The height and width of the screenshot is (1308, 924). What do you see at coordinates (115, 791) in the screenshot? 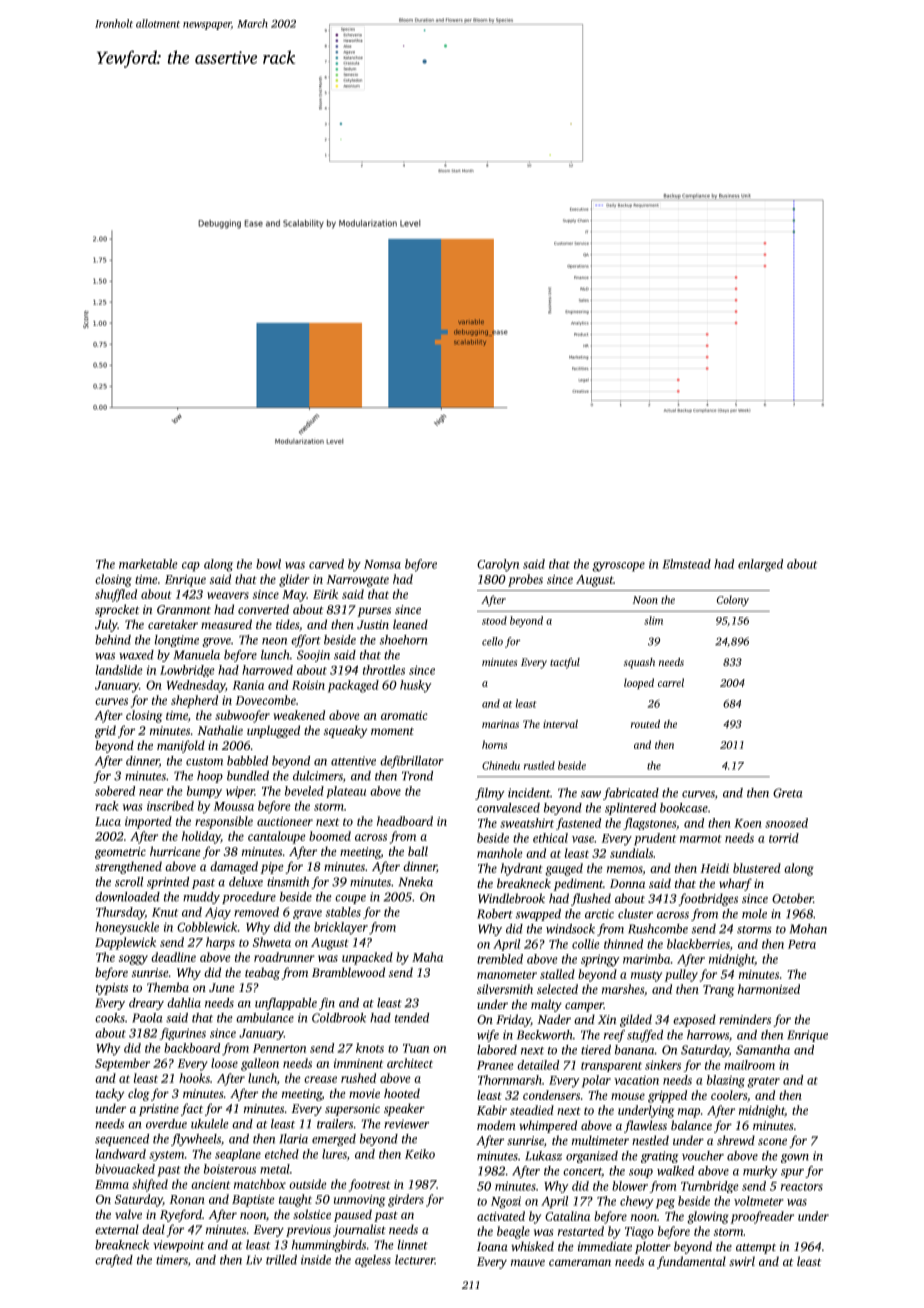
I see `sobered` at bounding box center [115, 791].
